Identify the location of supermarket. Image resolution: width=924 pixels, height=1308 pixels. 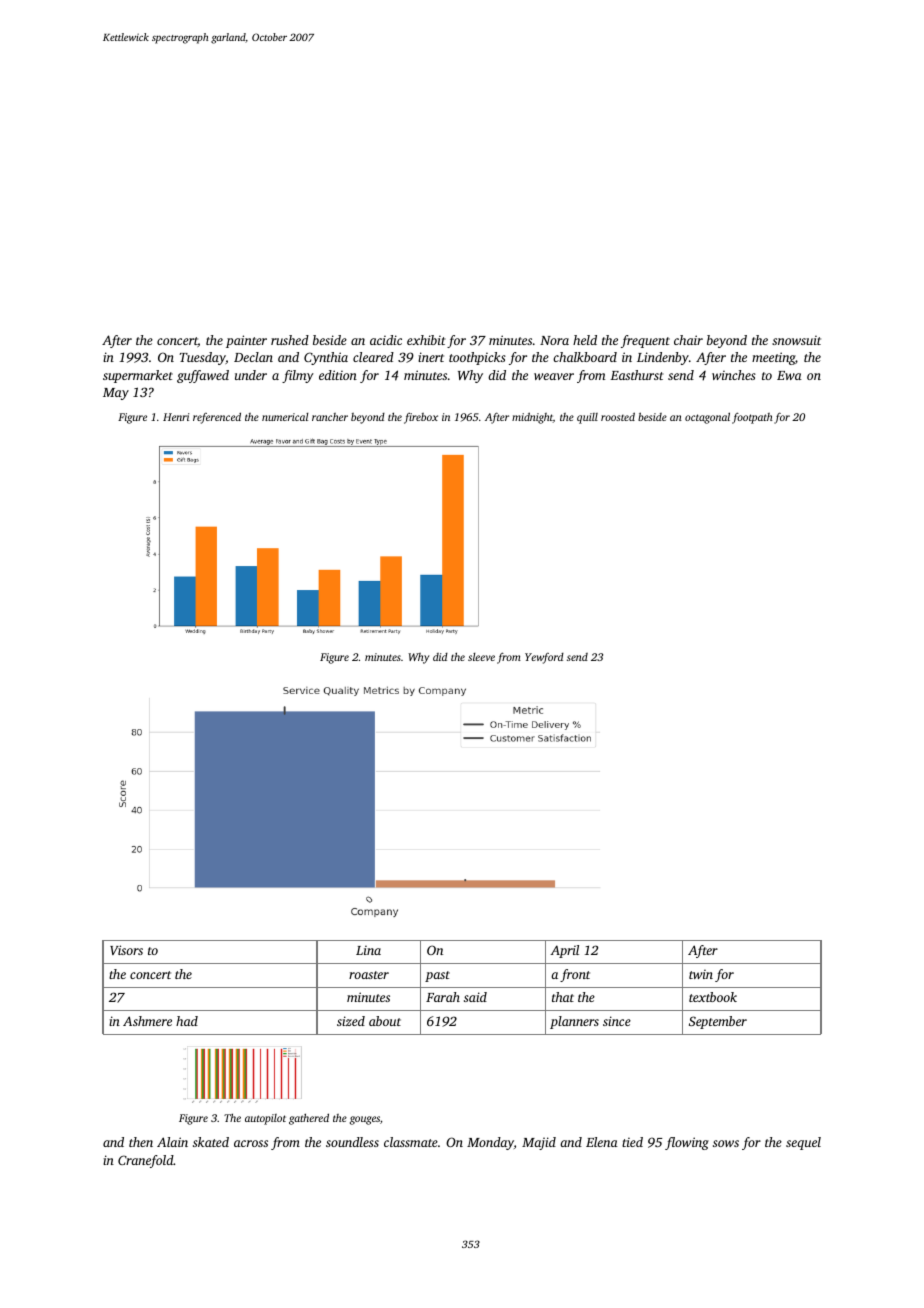
(138, 376).
